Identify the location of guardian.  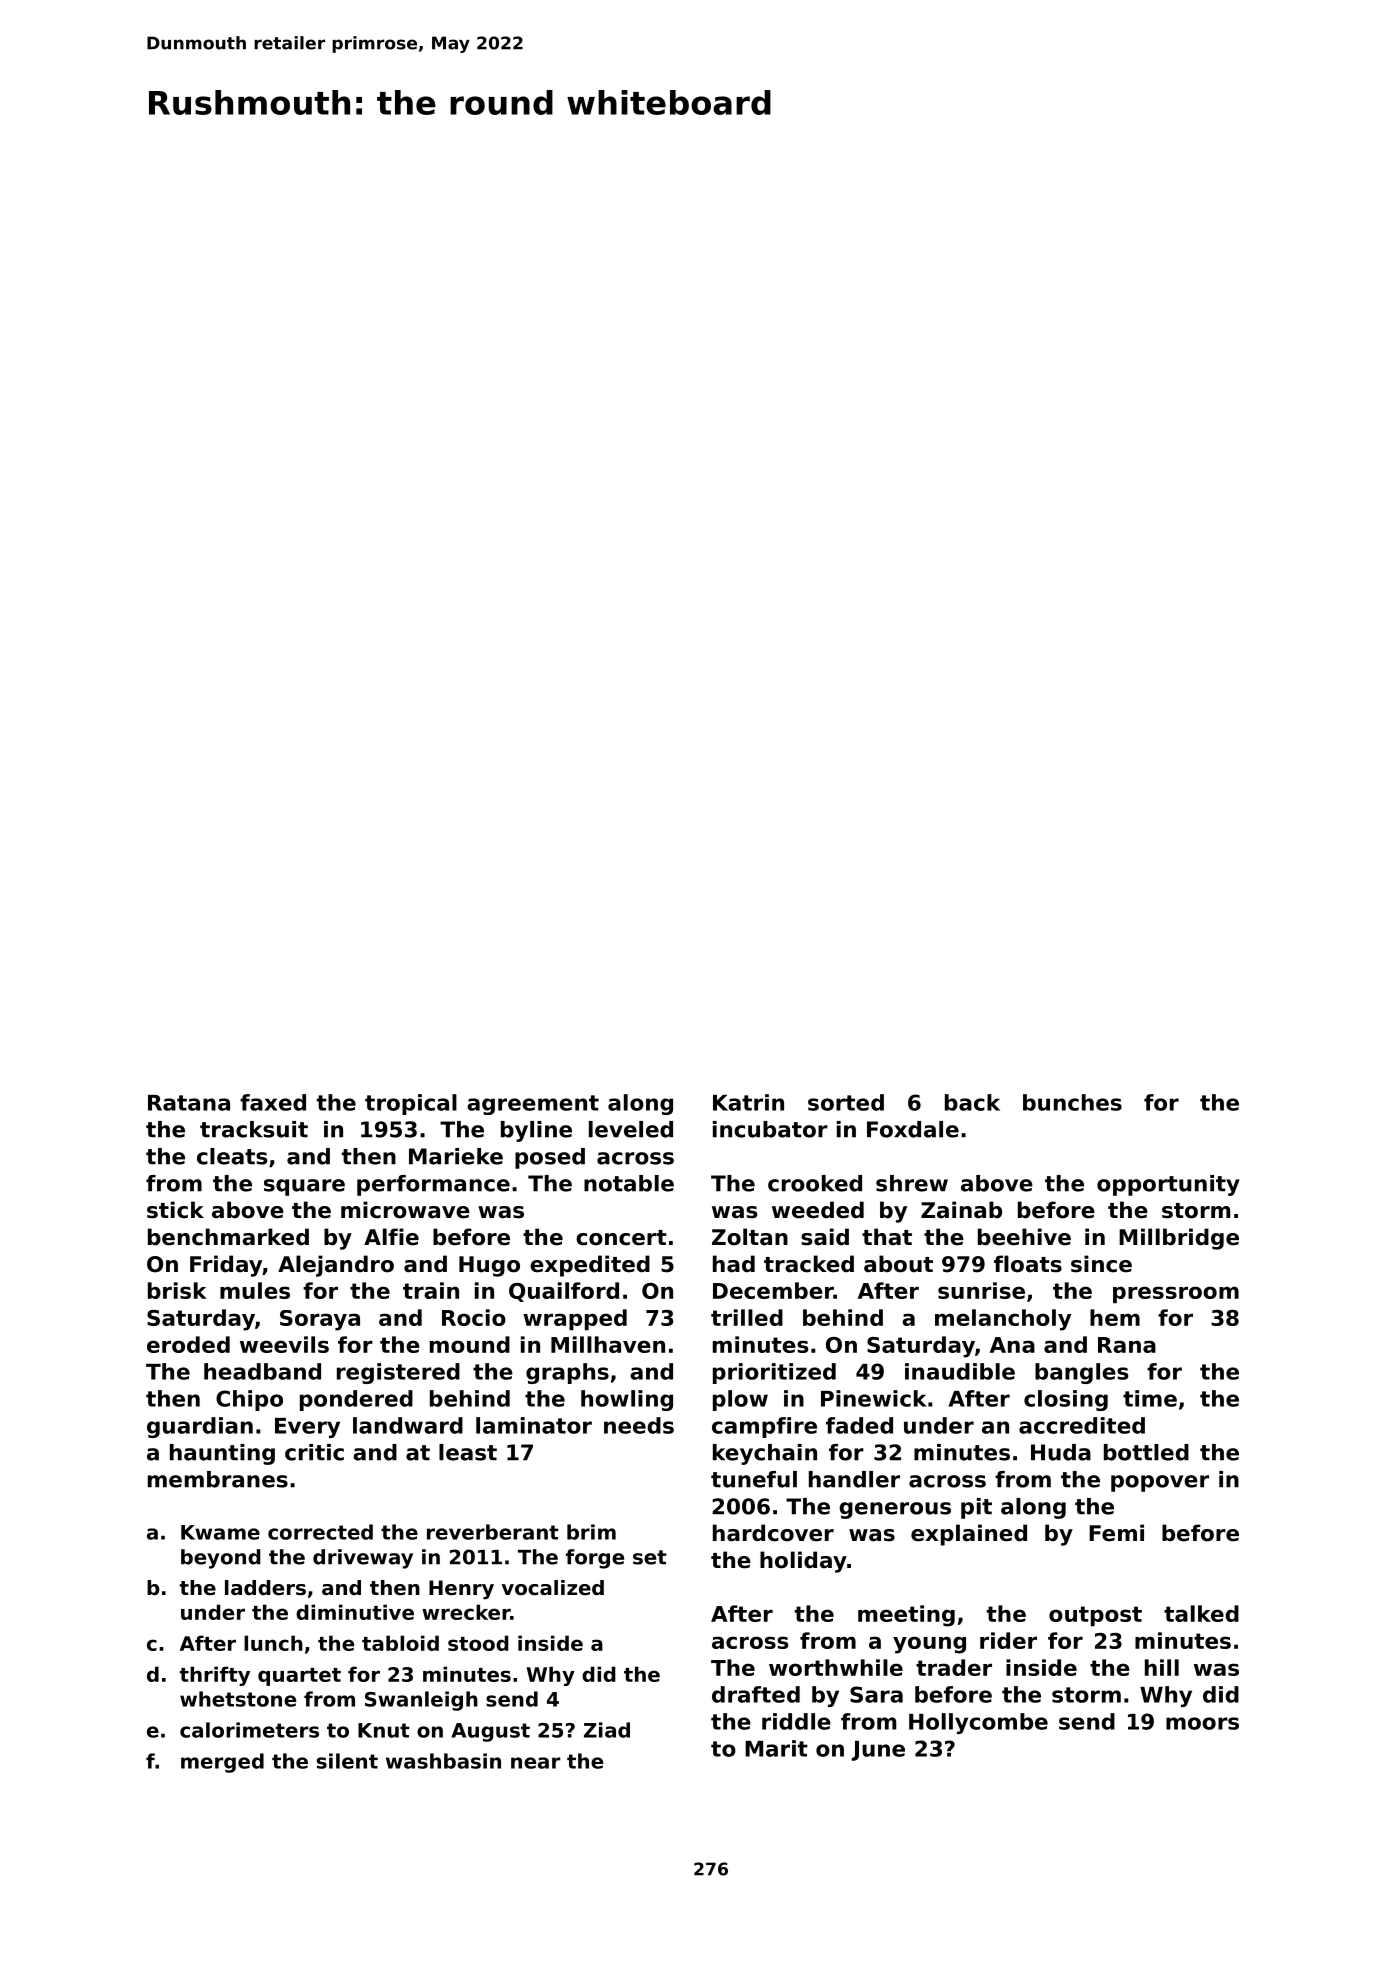
(200, 1427).
